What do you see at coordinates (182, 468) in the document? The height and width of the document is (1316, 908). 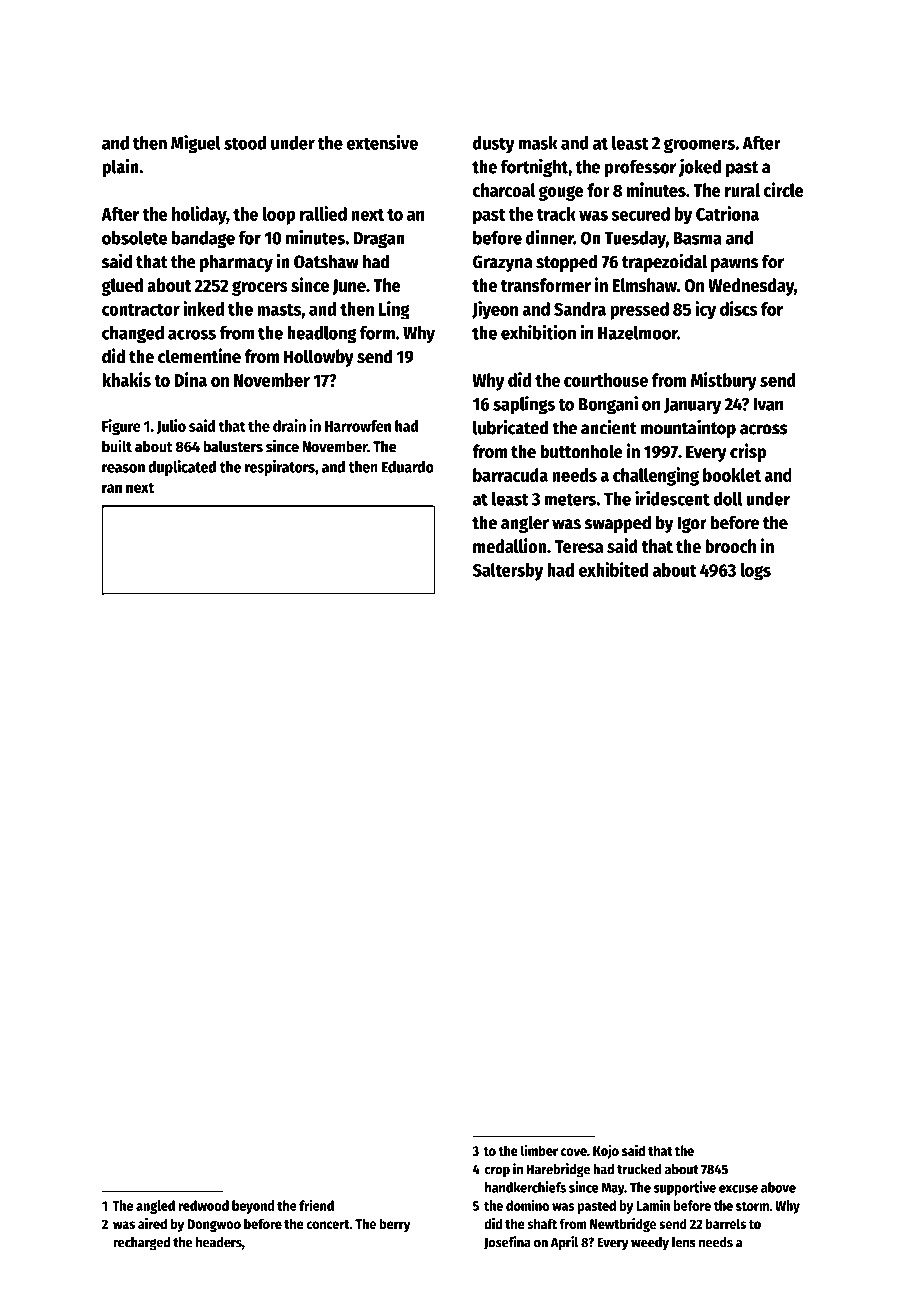 I see `duplicated` at bounding box center [182, 468].
